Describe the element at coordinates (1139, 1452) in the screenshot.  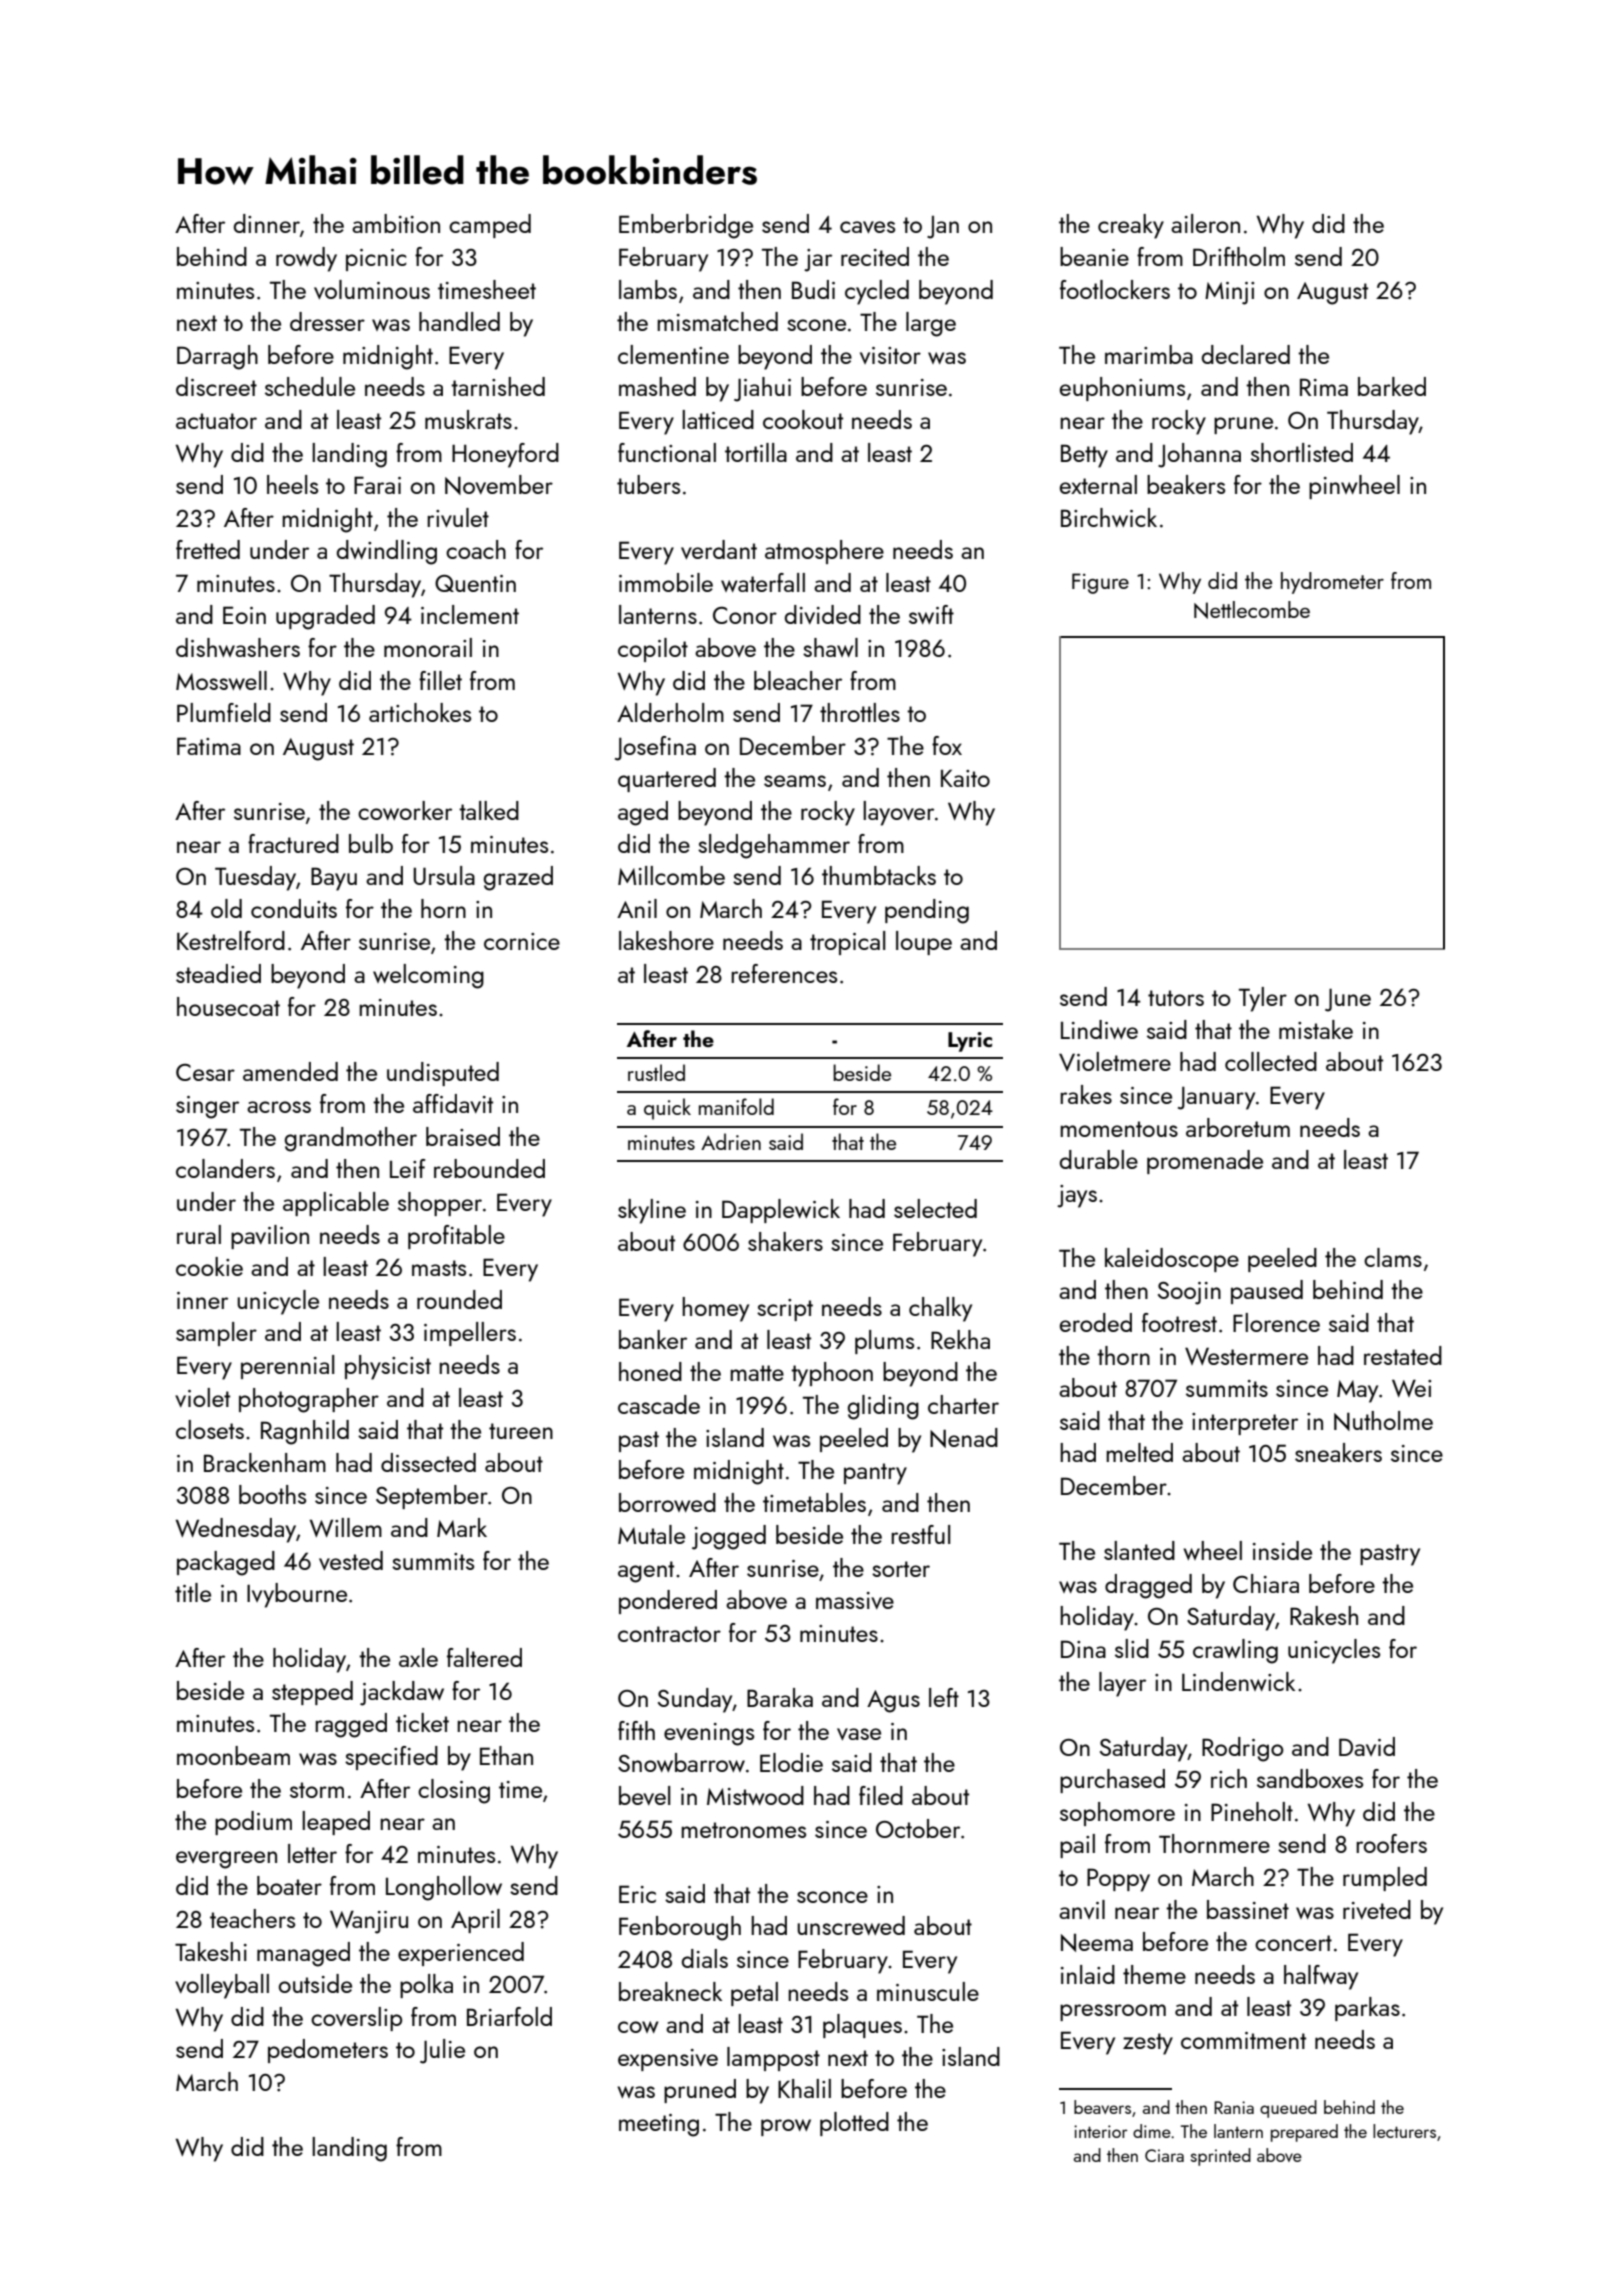
I see `melted` at that location.
